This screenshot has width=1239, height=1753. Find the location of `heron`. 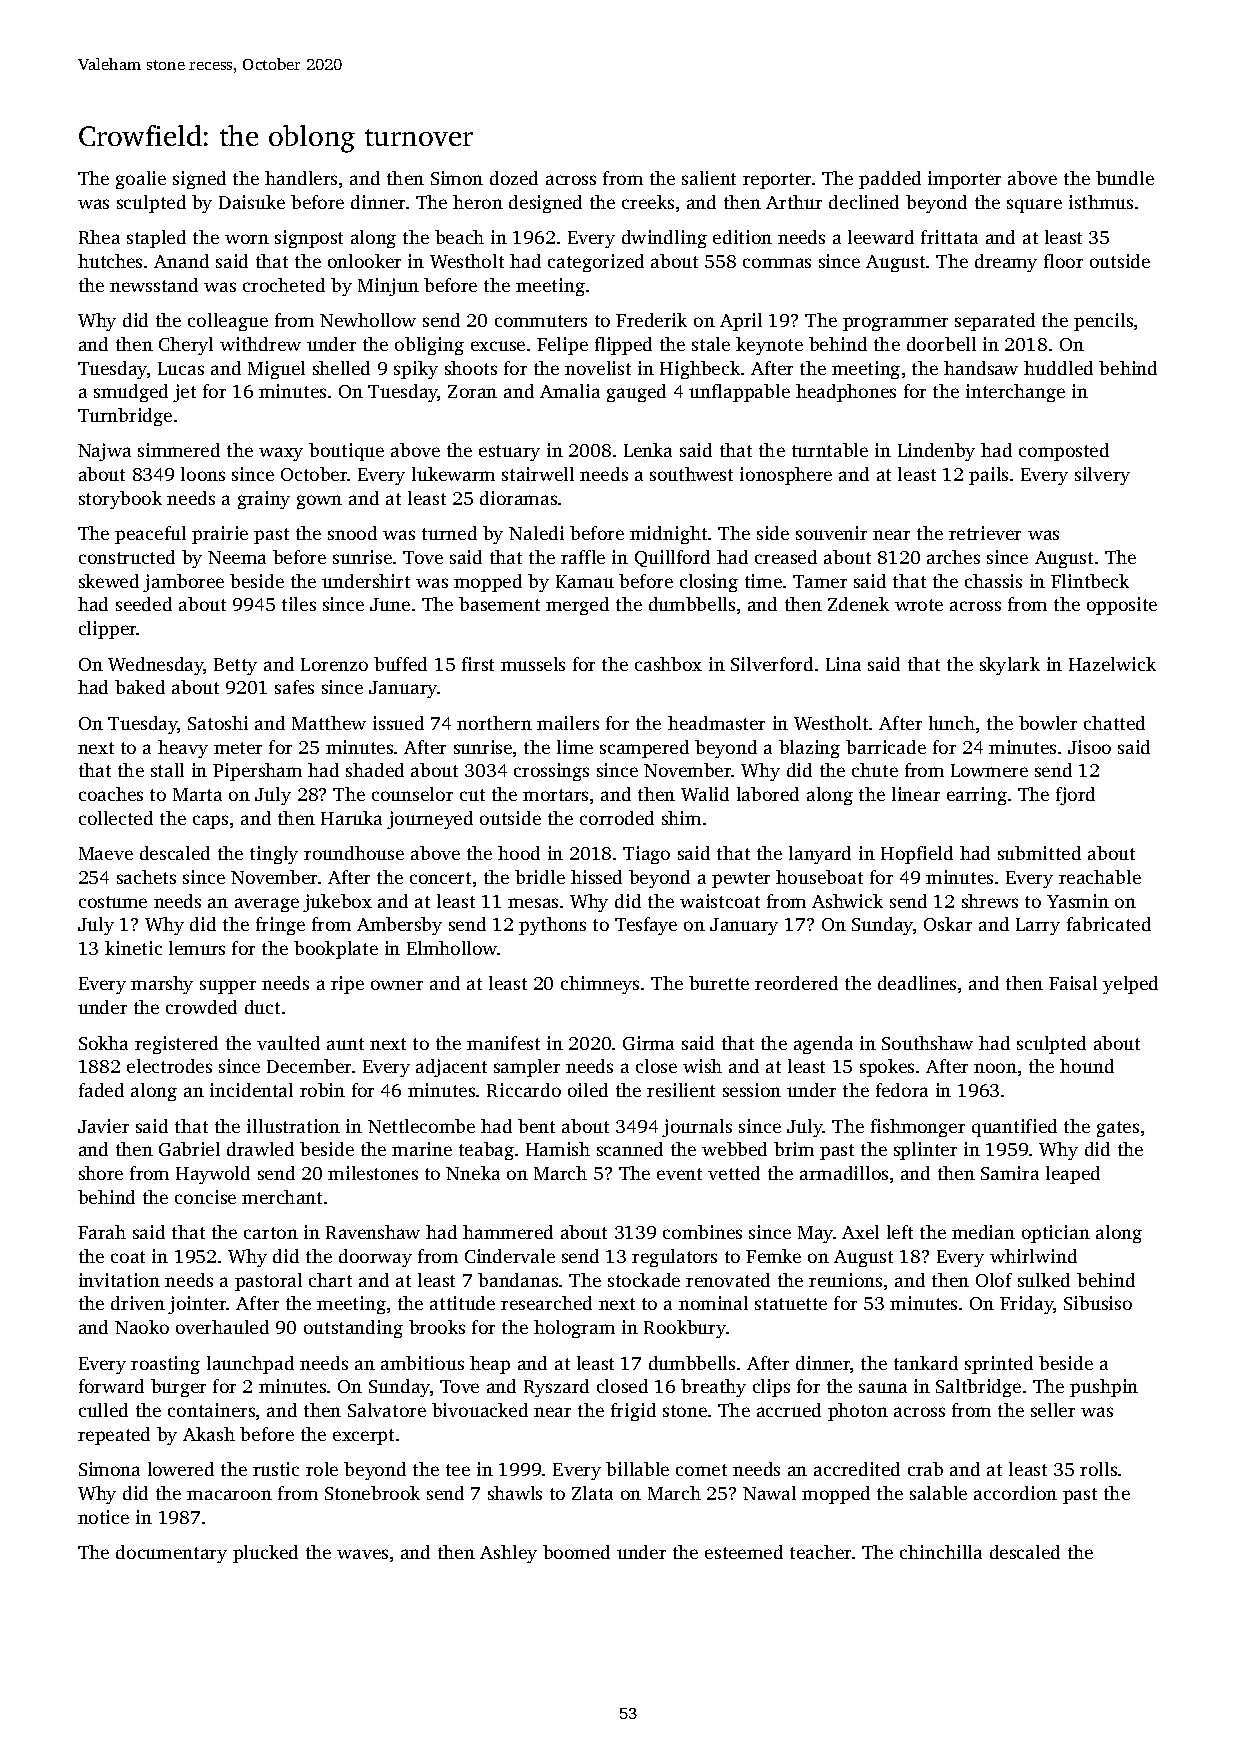

heron is located at coordinates (478, 202).
